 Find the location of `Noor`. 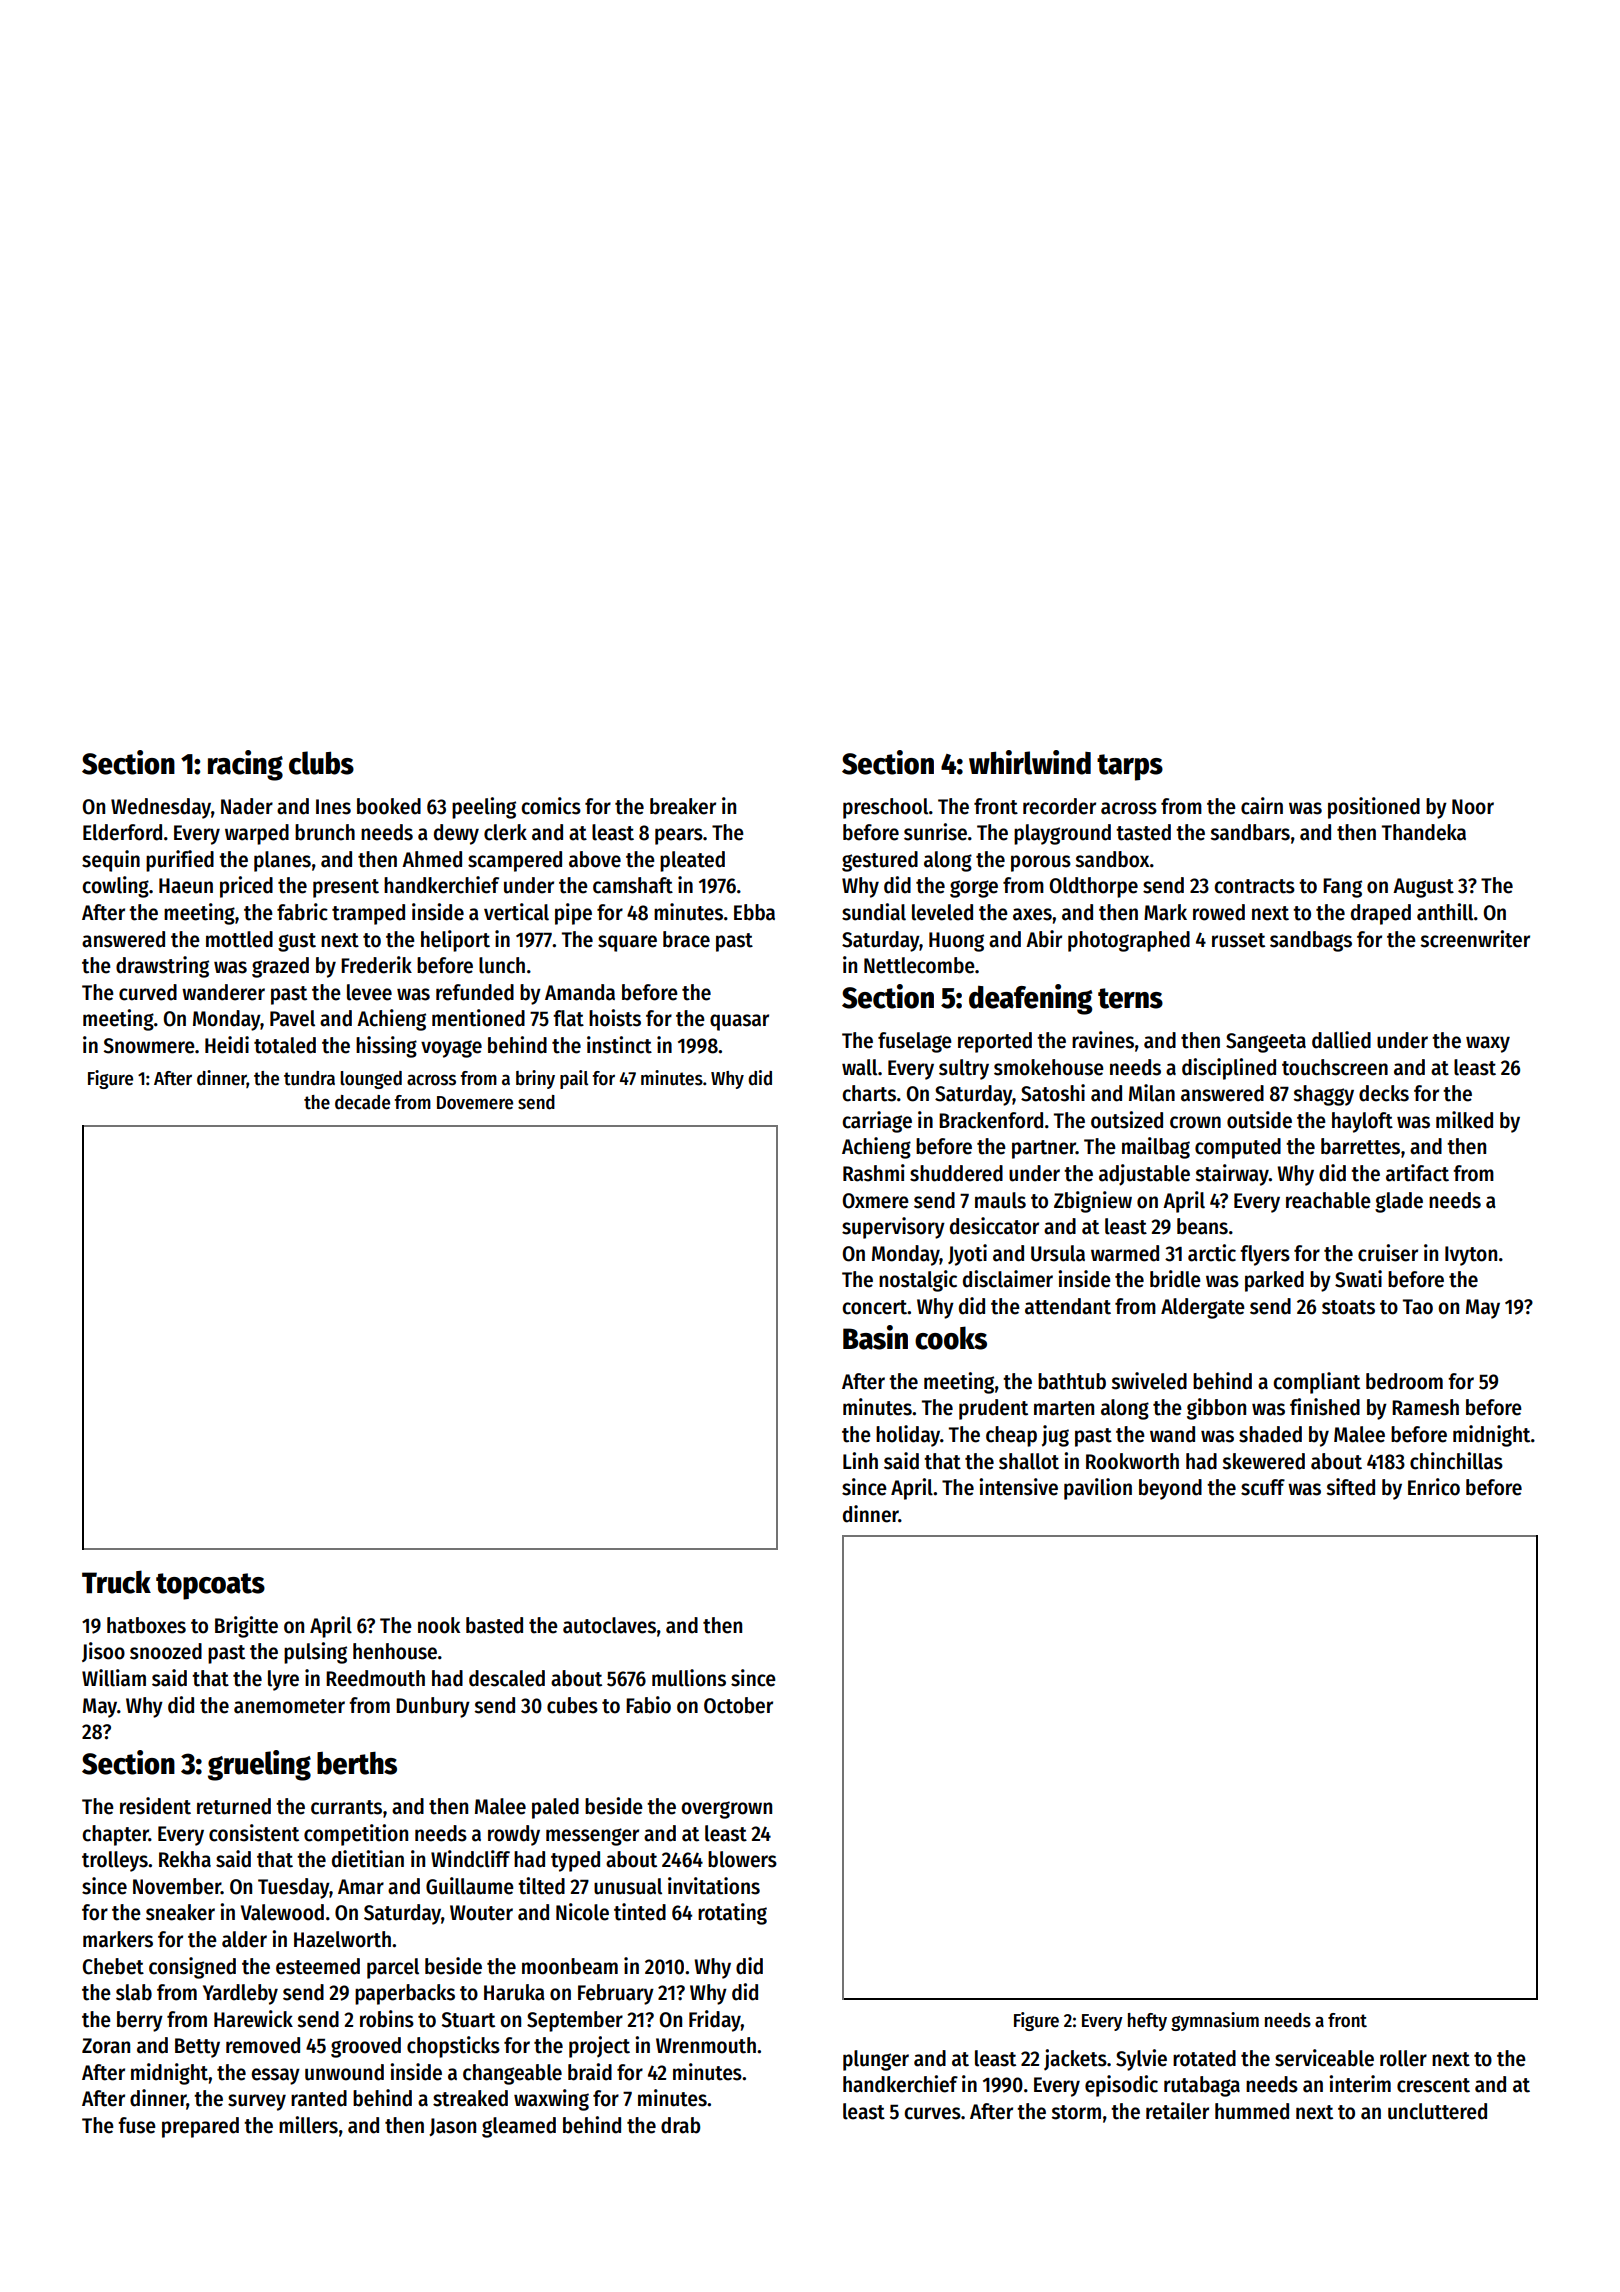

Noor is located at coordinates (1473, 807).
